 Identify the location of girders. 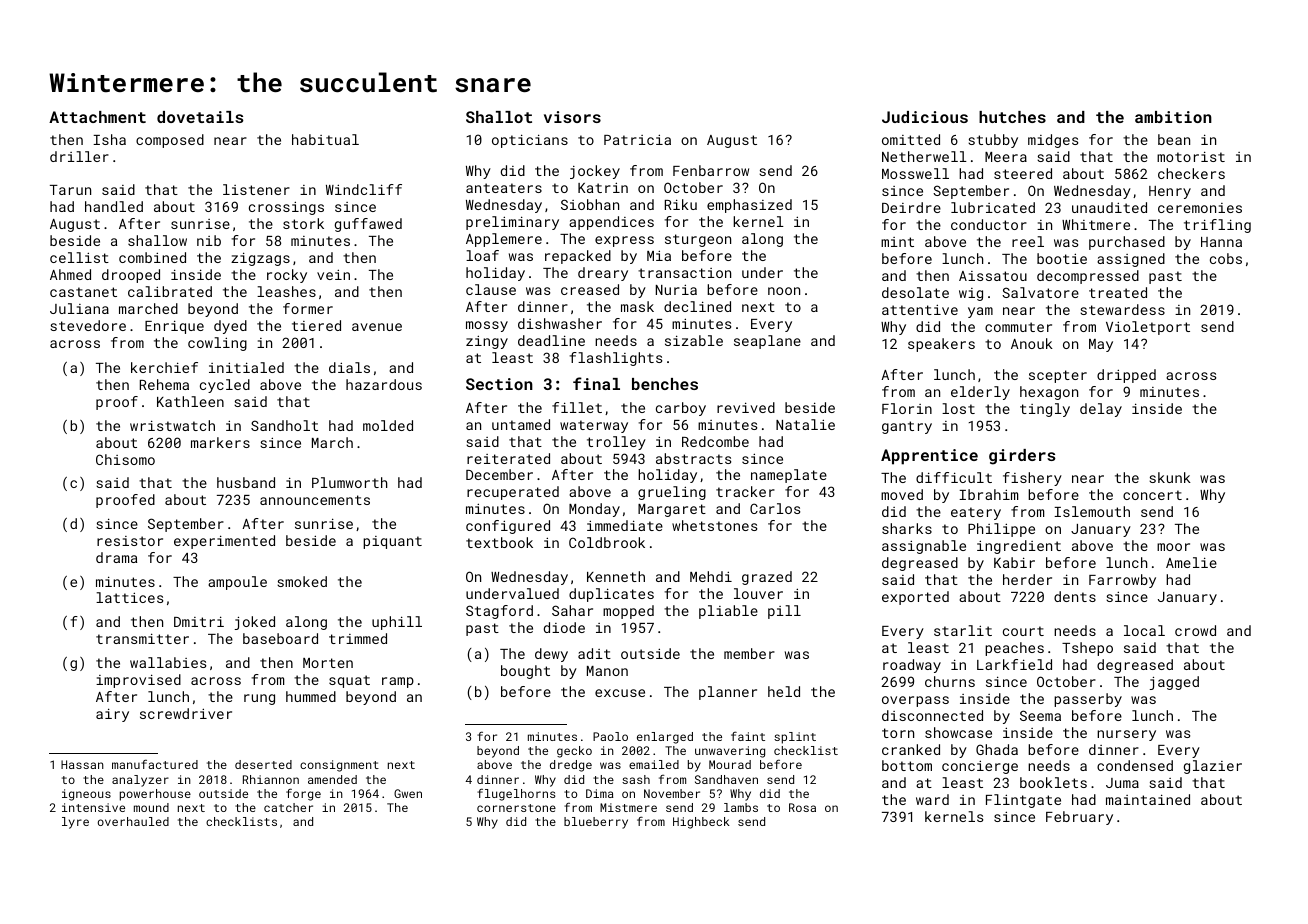
(1022, 457).
